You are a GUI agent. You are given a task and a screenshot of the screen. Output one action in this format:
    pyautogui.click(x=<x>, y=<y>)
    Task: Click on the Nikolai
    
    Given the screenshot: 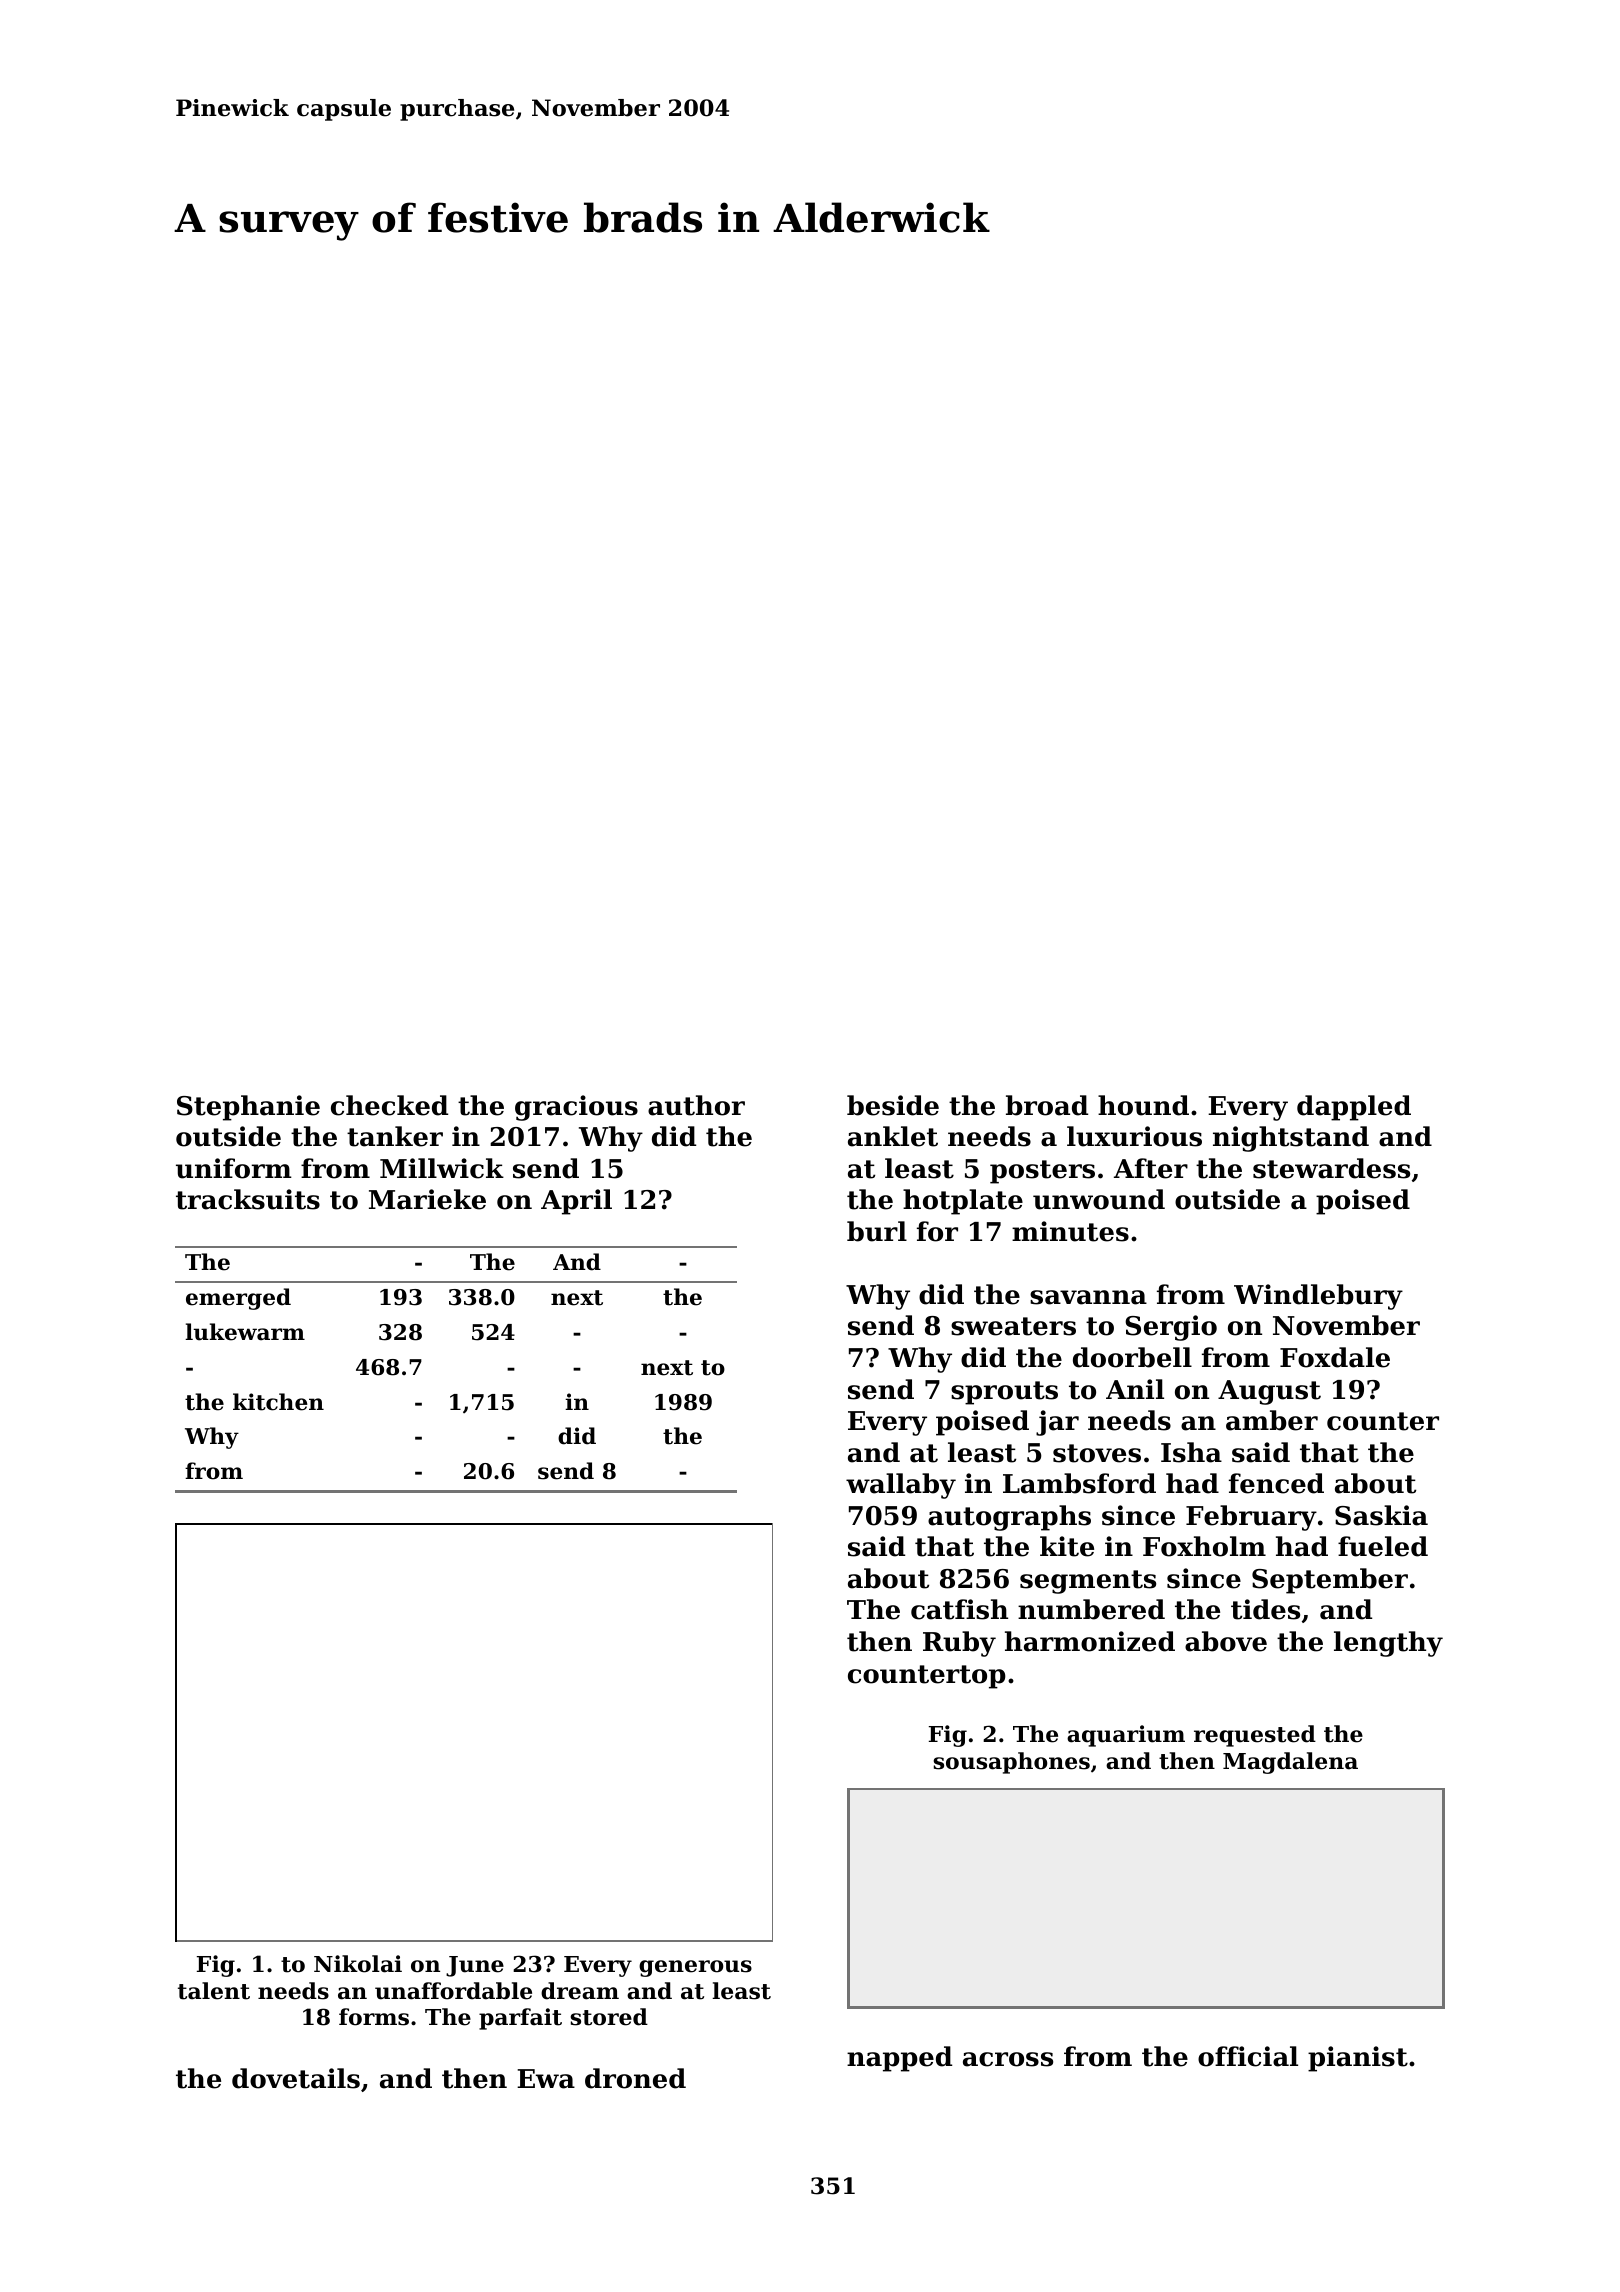 What is the action you would take?
    pyautogui.click(x=358, y=1964)
